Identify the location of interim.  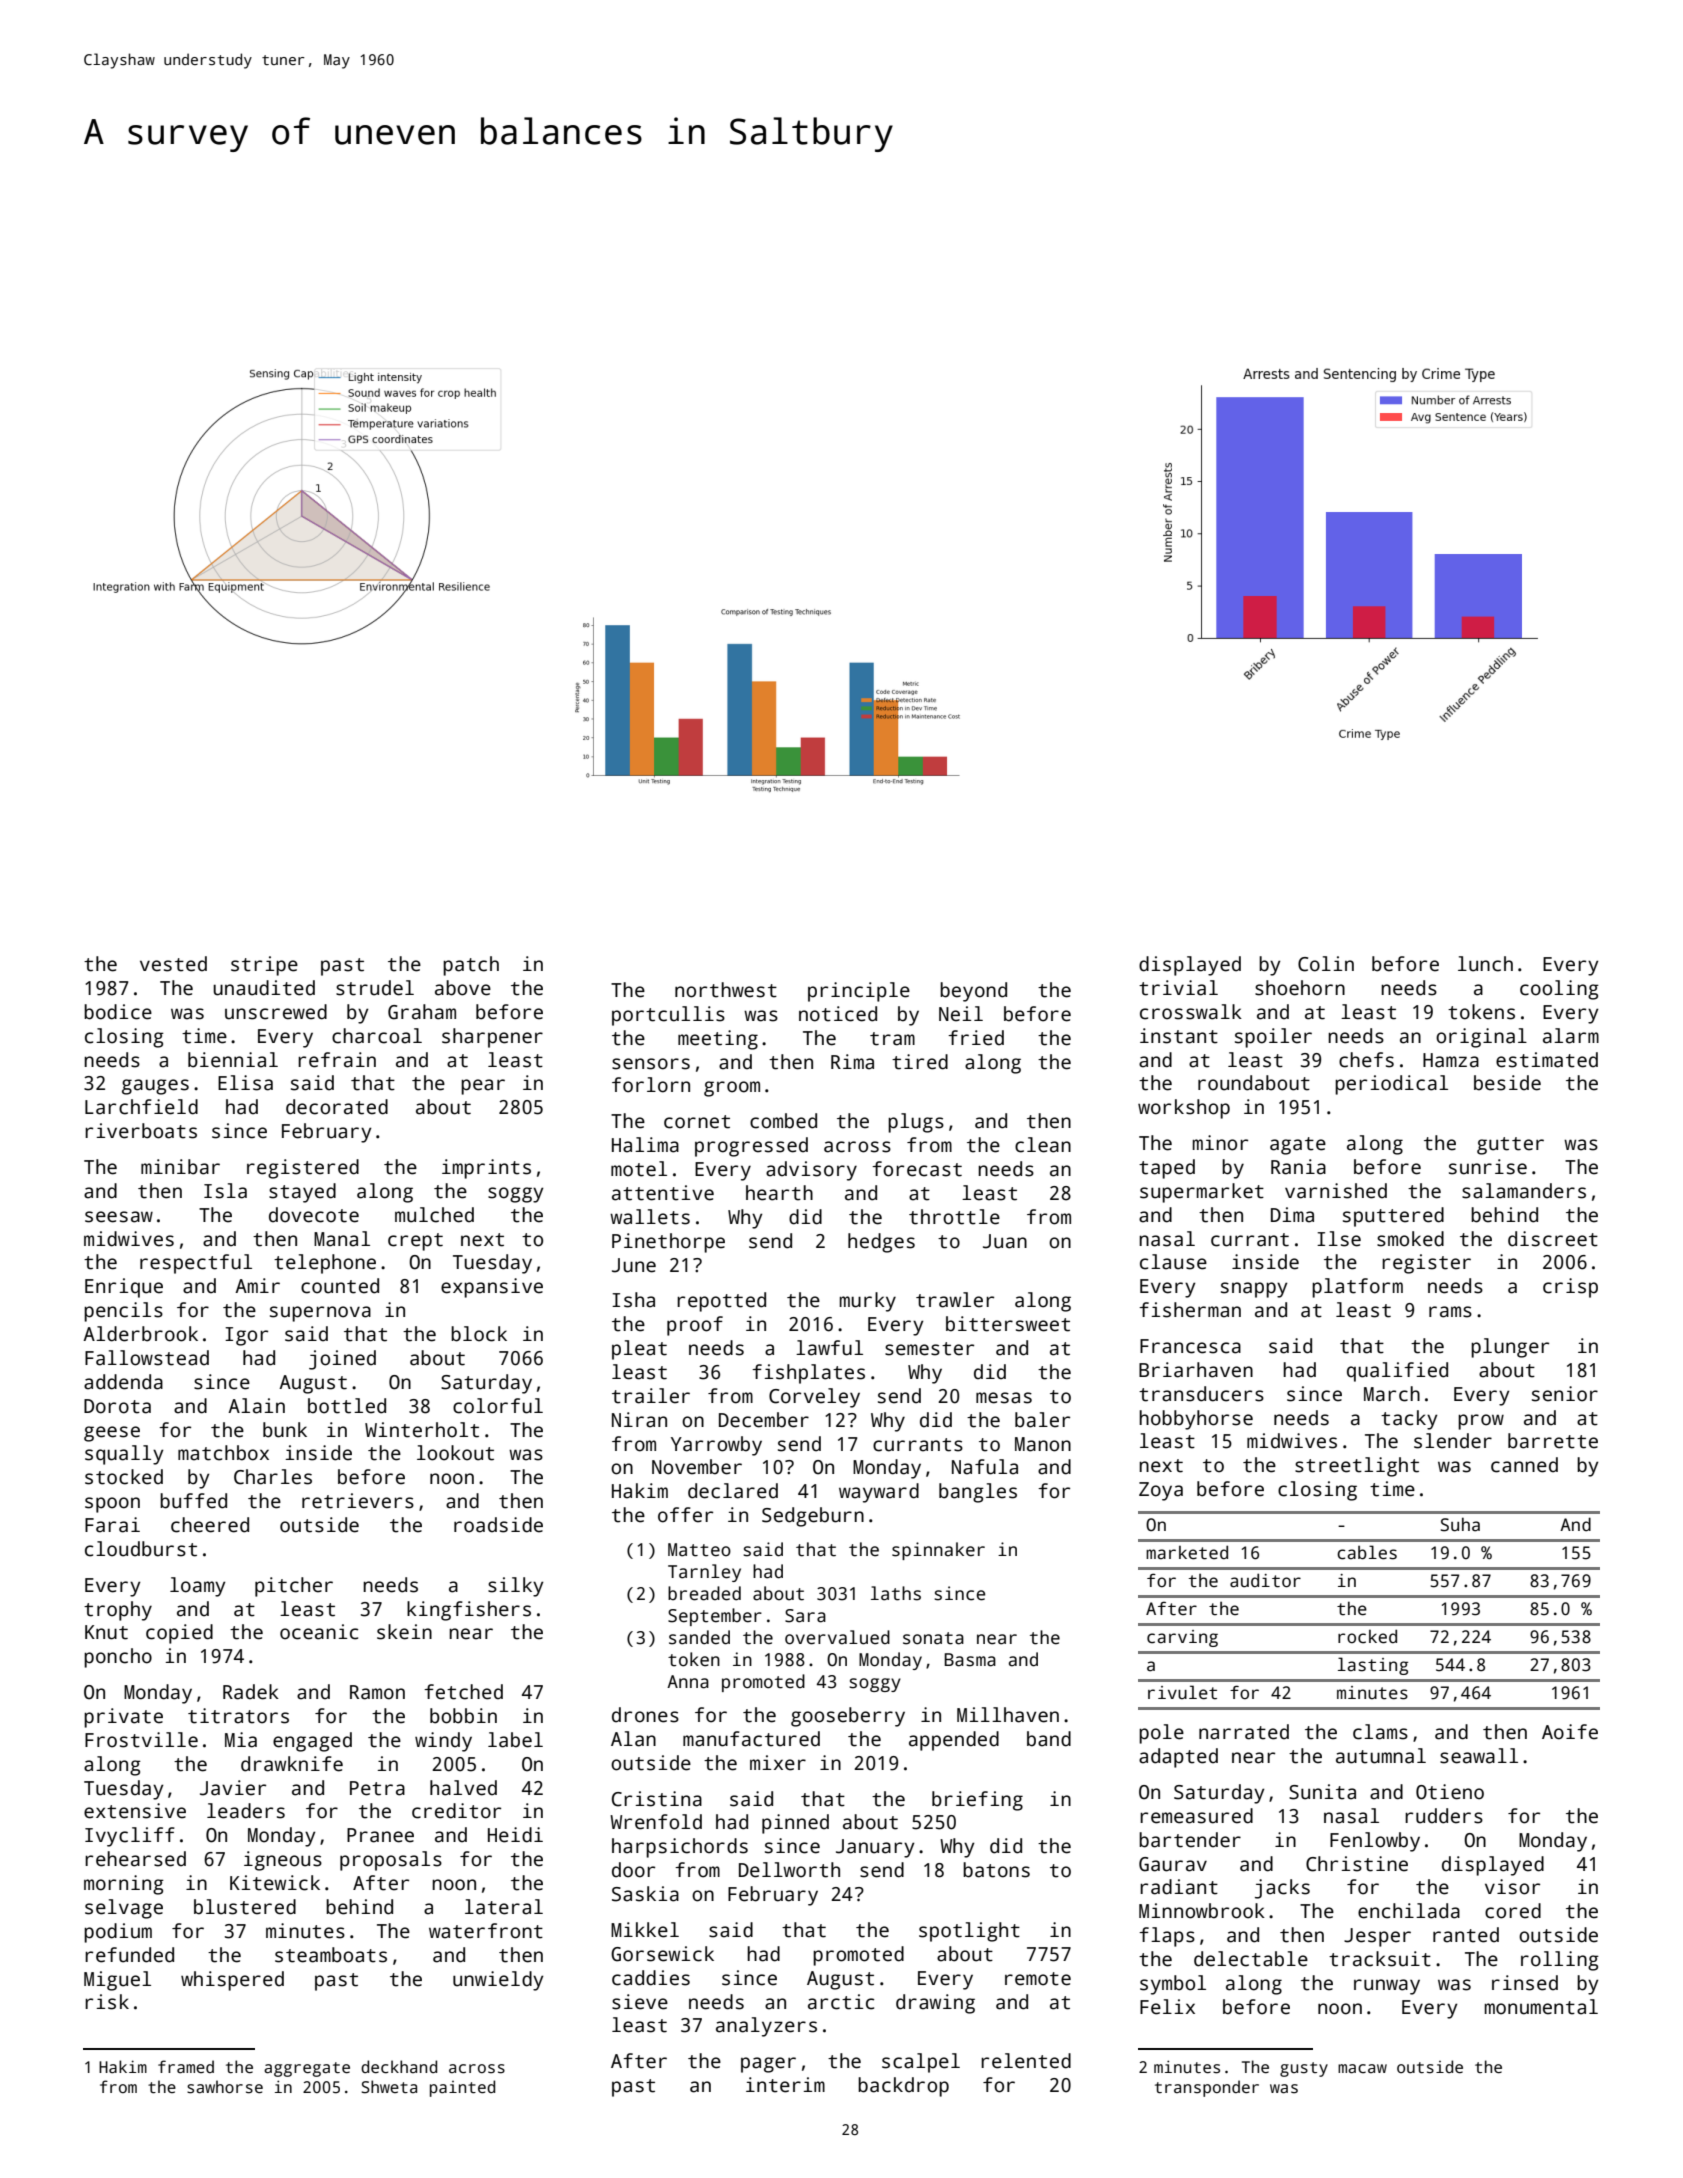
(785, 2085).
